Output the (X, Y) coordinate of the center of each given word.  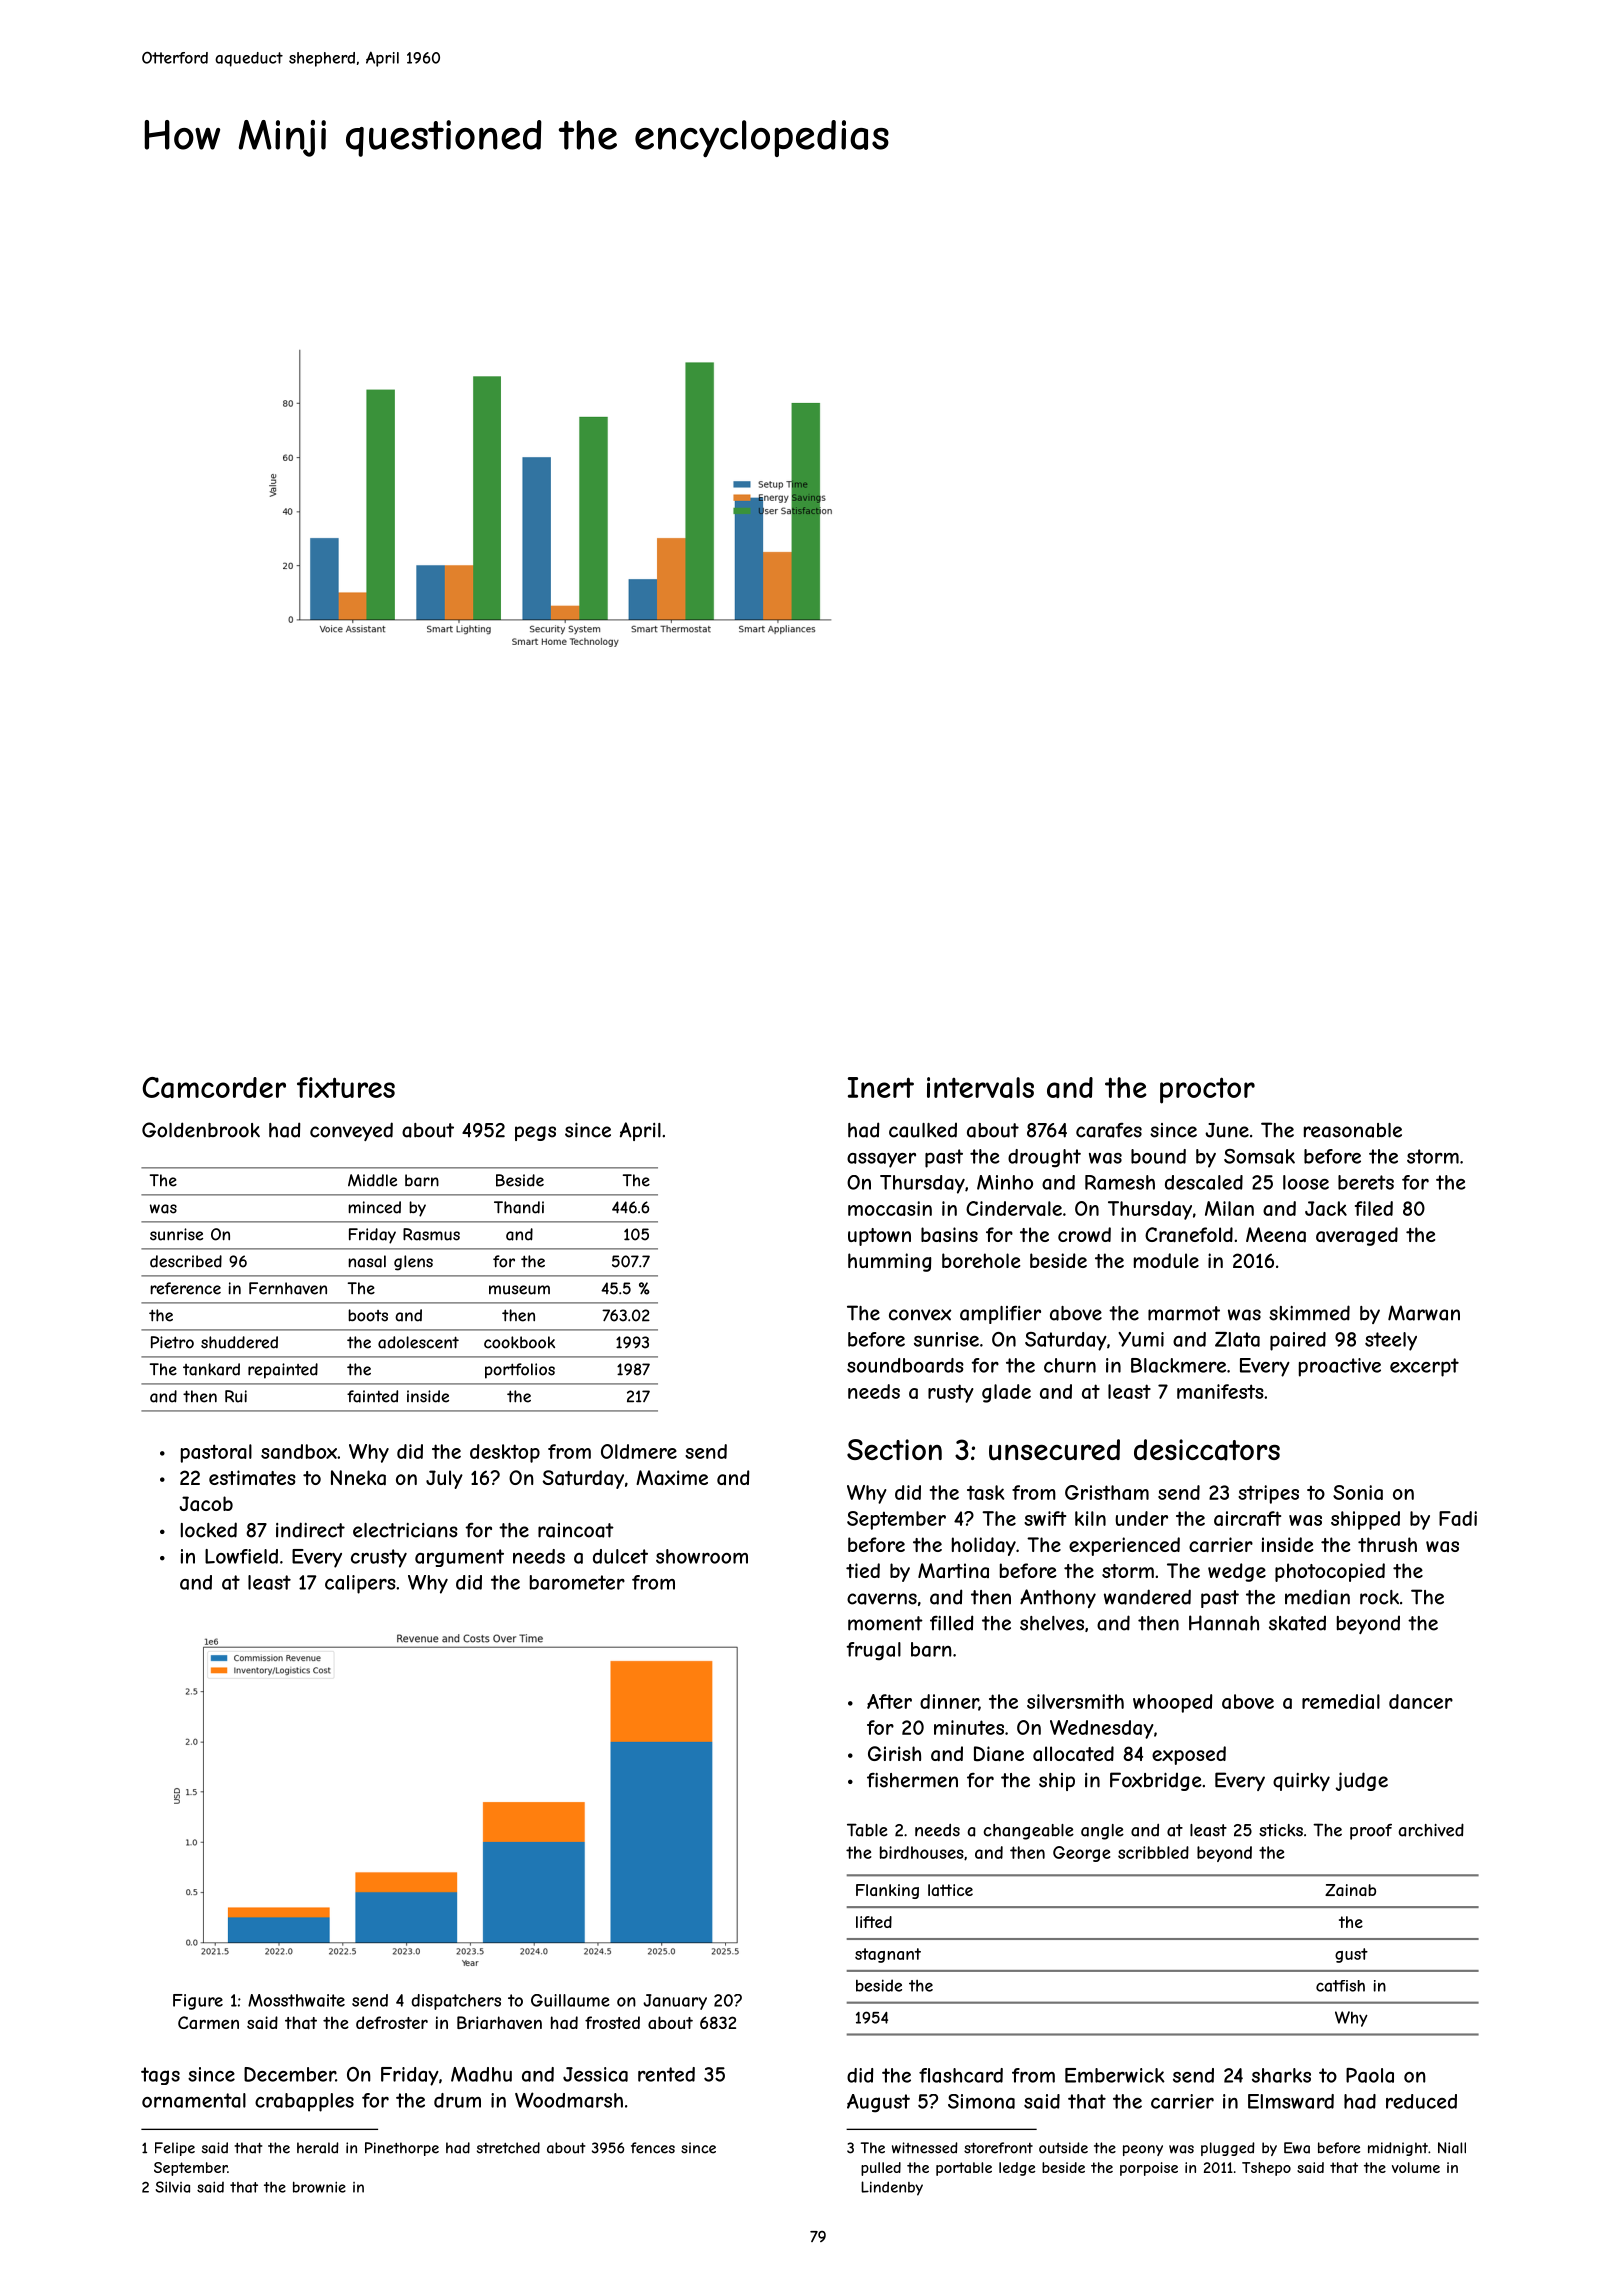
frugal (873, 1651)
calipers (360, 1584)
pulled (881, 2169)
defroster (392, 2022)
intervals (980, 1087)
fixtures (346, 1087)
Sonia (1358, 1492)
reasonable (1353, 1130)
